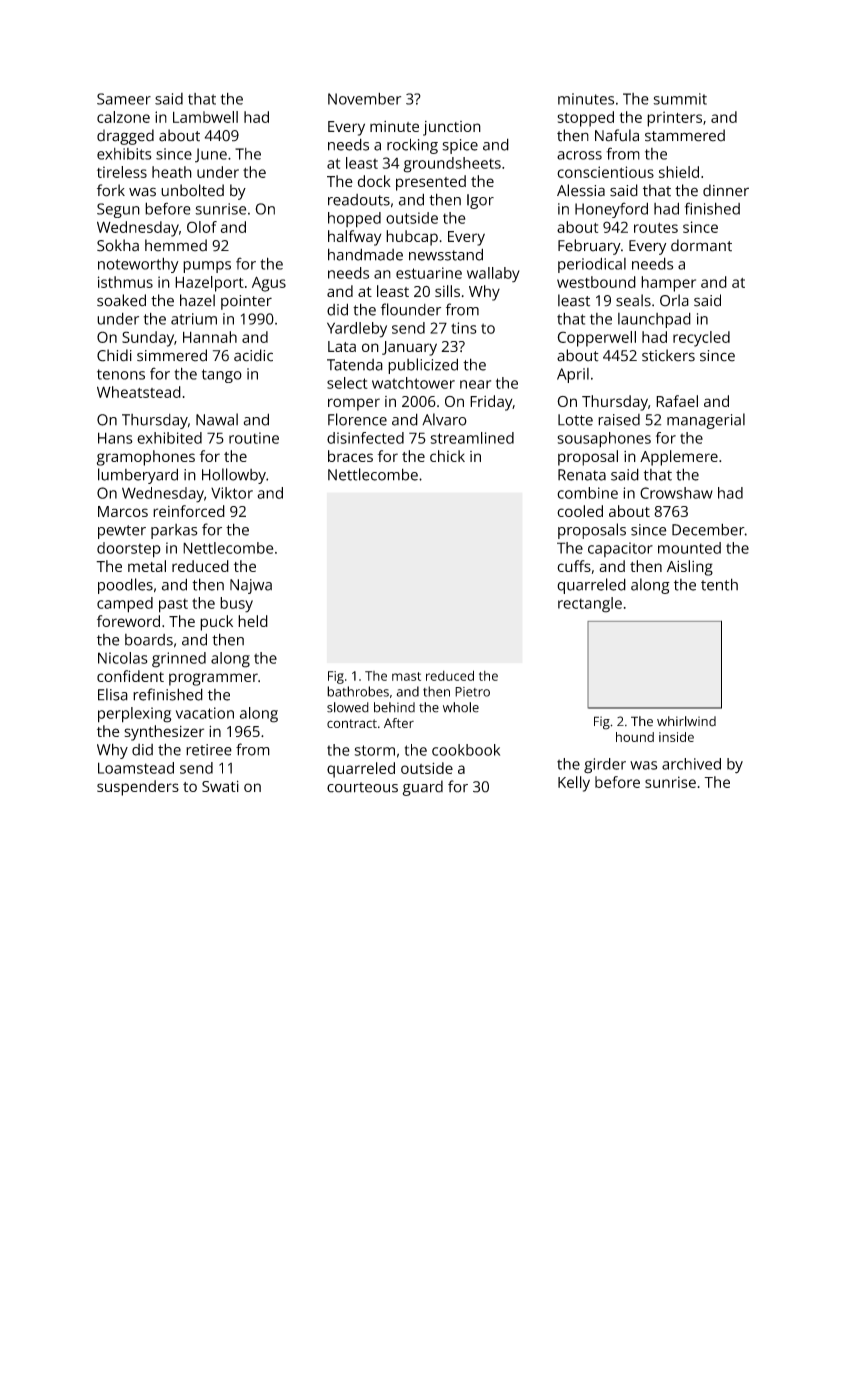 Image resolution: width=849 pixels, height=1400 pixels. What do you see at coordinates (590, 605) in the image?
I see `rectangle` at bounding box center [590, 605].
